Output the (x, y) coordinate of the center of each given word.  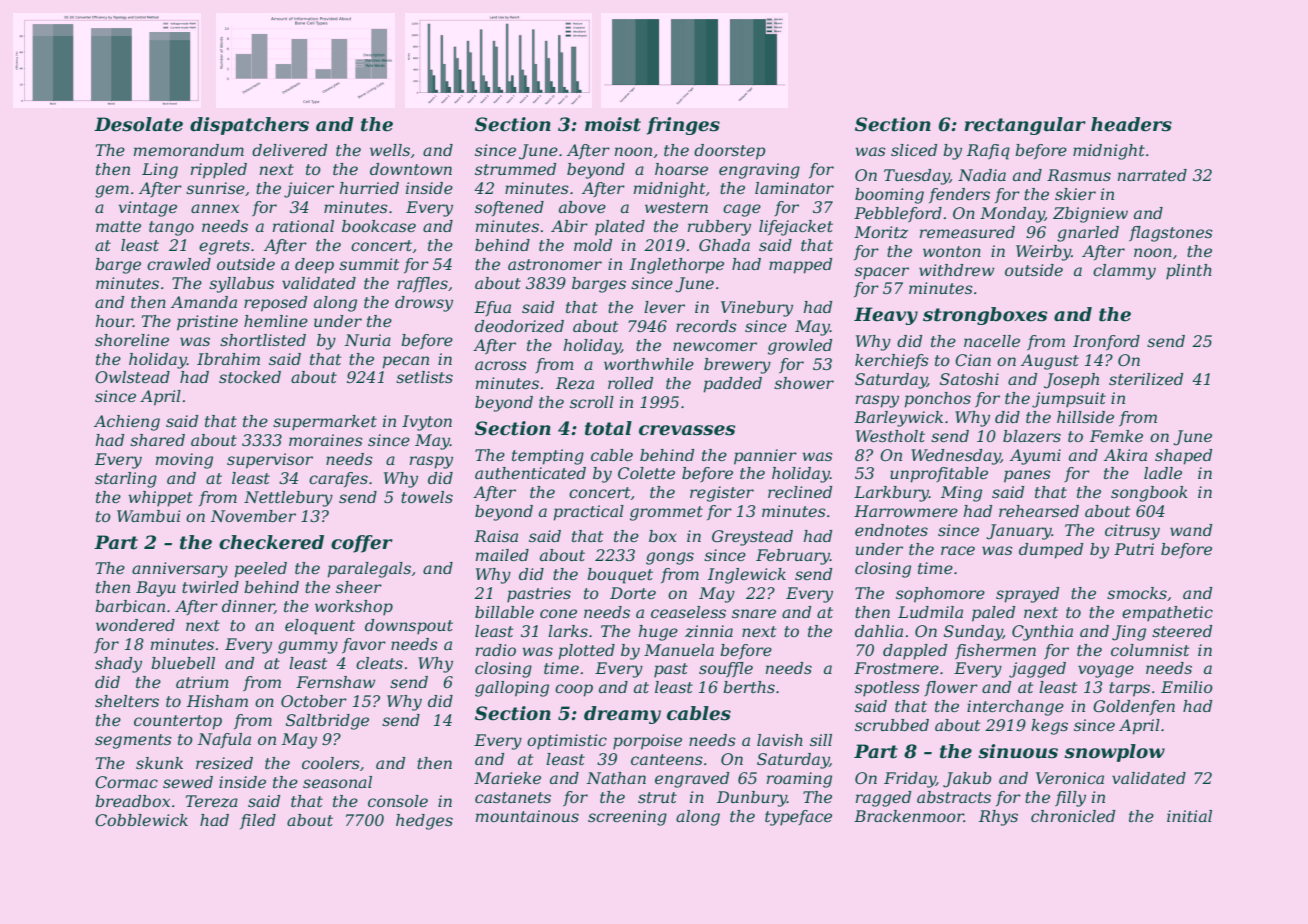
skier (1075, 194)
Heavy (886, 316)
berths (749, 687)
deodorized (519, 326)
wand (1191, 530)
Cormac (126, 782)
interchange (1015, 708)
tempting (548, 457)
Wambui (148, 516)
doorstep (729, 152)
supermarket (325, 423)
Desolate (138, 124)
